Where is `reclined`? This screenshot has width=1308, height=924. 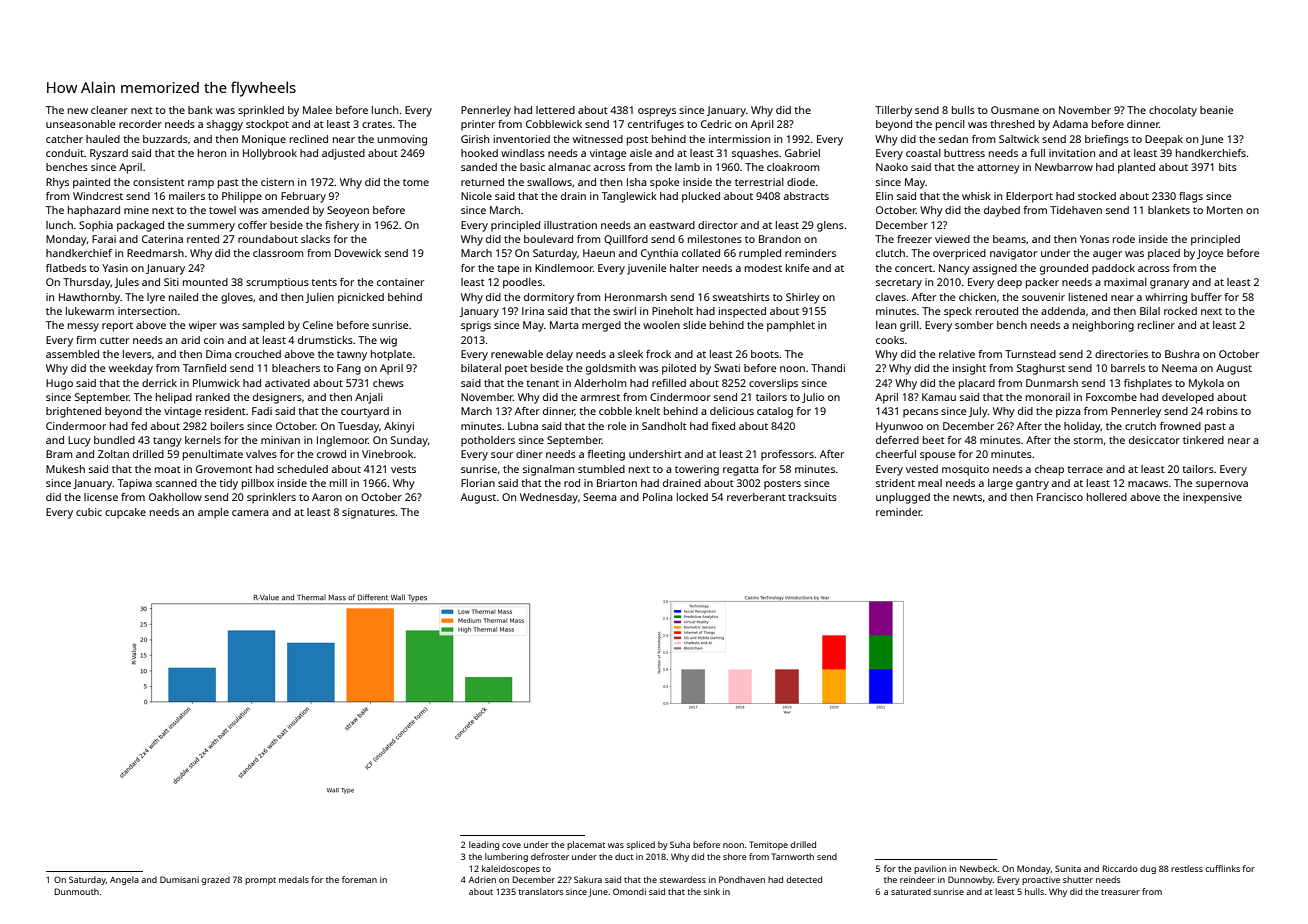 reclined is located at coordinates (309, 139).
